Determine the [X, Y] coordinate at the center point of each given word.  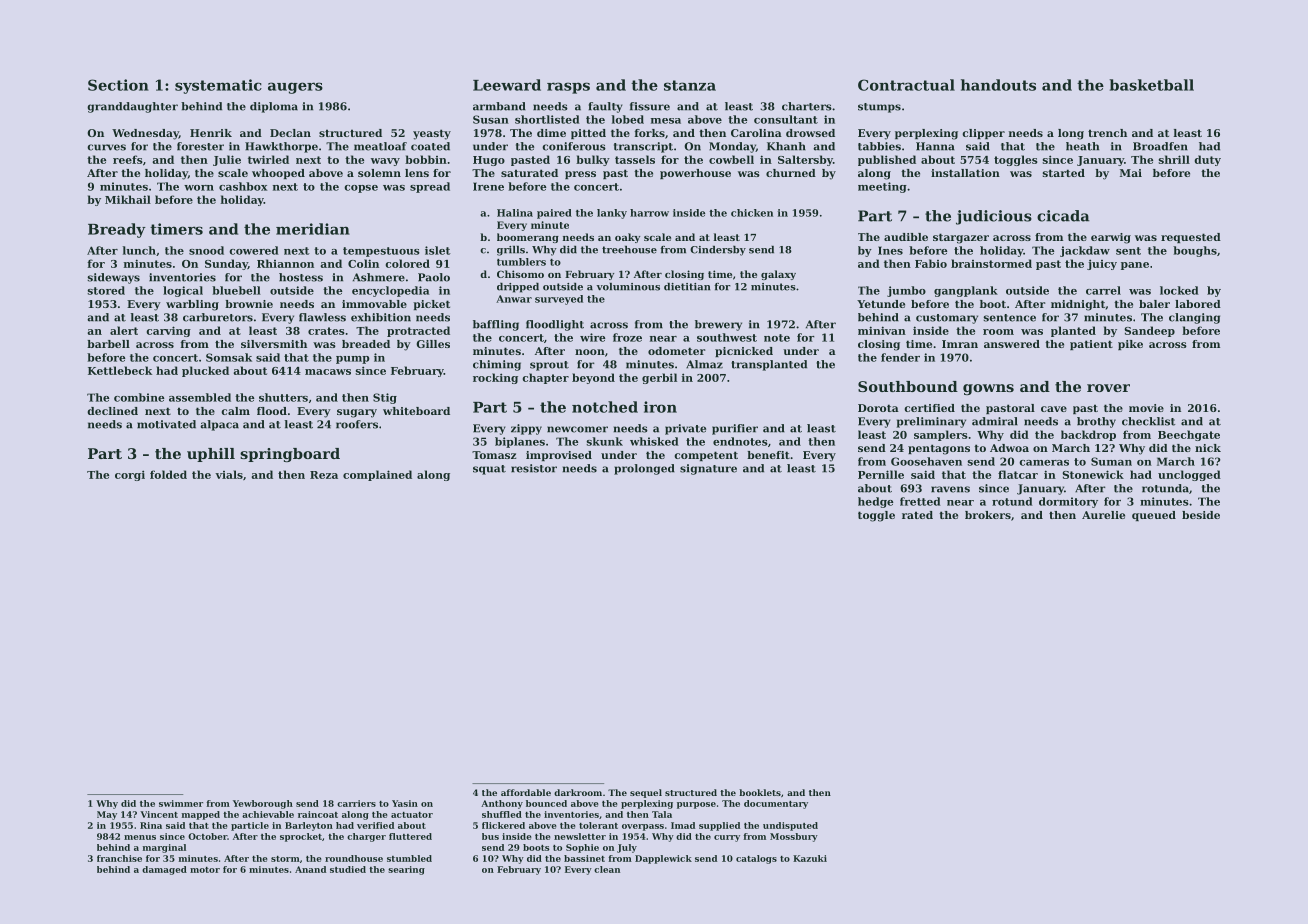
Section [118, 85]
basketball [1151, 85]
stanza [690, 85]
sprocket [301, 837]
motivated [166, 424]
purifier [735, 429]
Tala [662, 814]
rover [1108, 388]
